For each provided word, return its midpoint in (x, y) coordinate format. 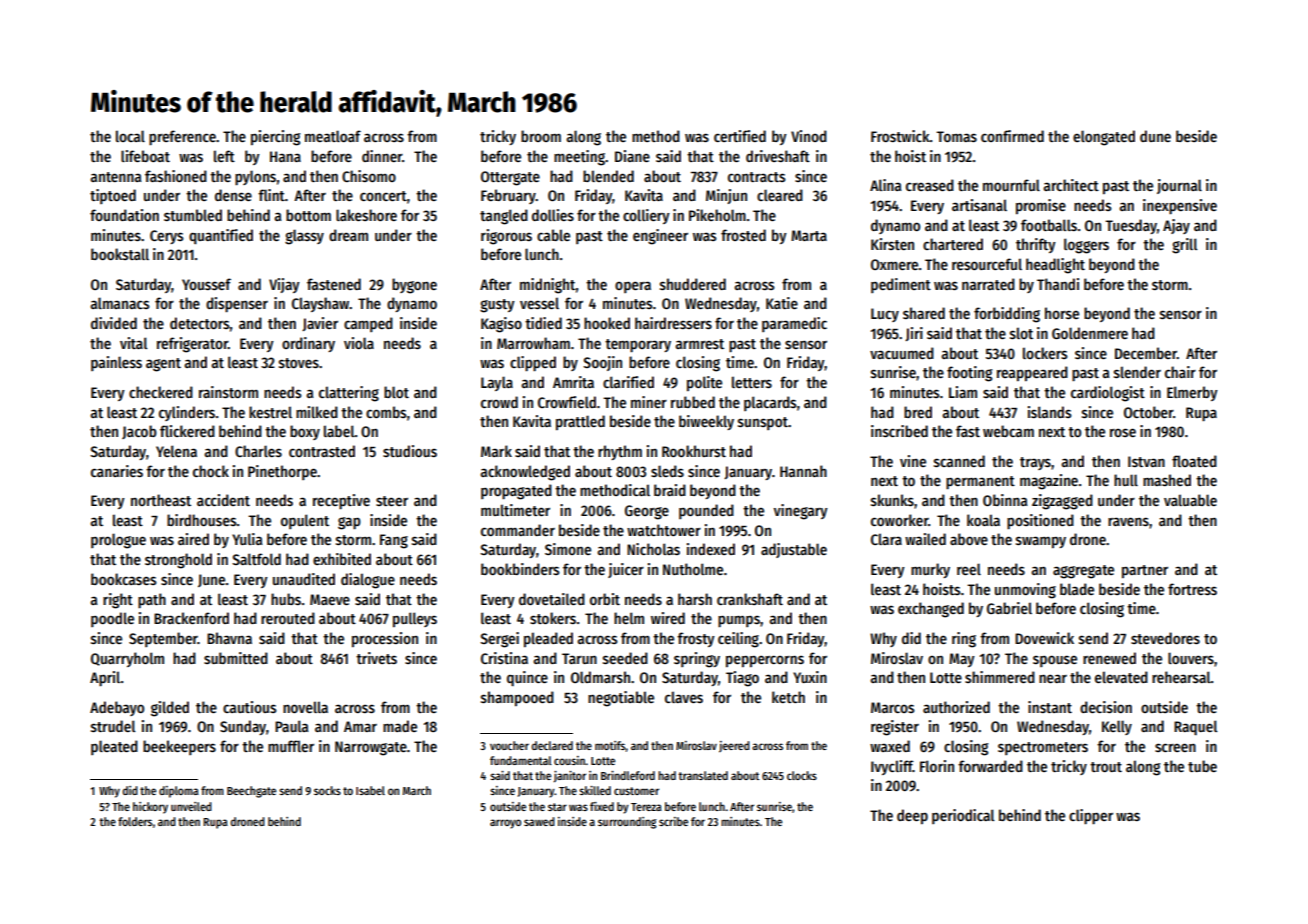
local (130, 136)
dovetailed (552, 599)
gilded (170, 709)
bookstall (120, 254)
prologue (118, 541)
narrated (988, 284)
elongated (1104, 138)
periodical (963, 816)
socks (327, 790)
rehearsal (1181, 677)
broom (541, 136)
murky (930, 570)
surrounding (627, 823)
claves (684, 697)
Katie (782, 303)
